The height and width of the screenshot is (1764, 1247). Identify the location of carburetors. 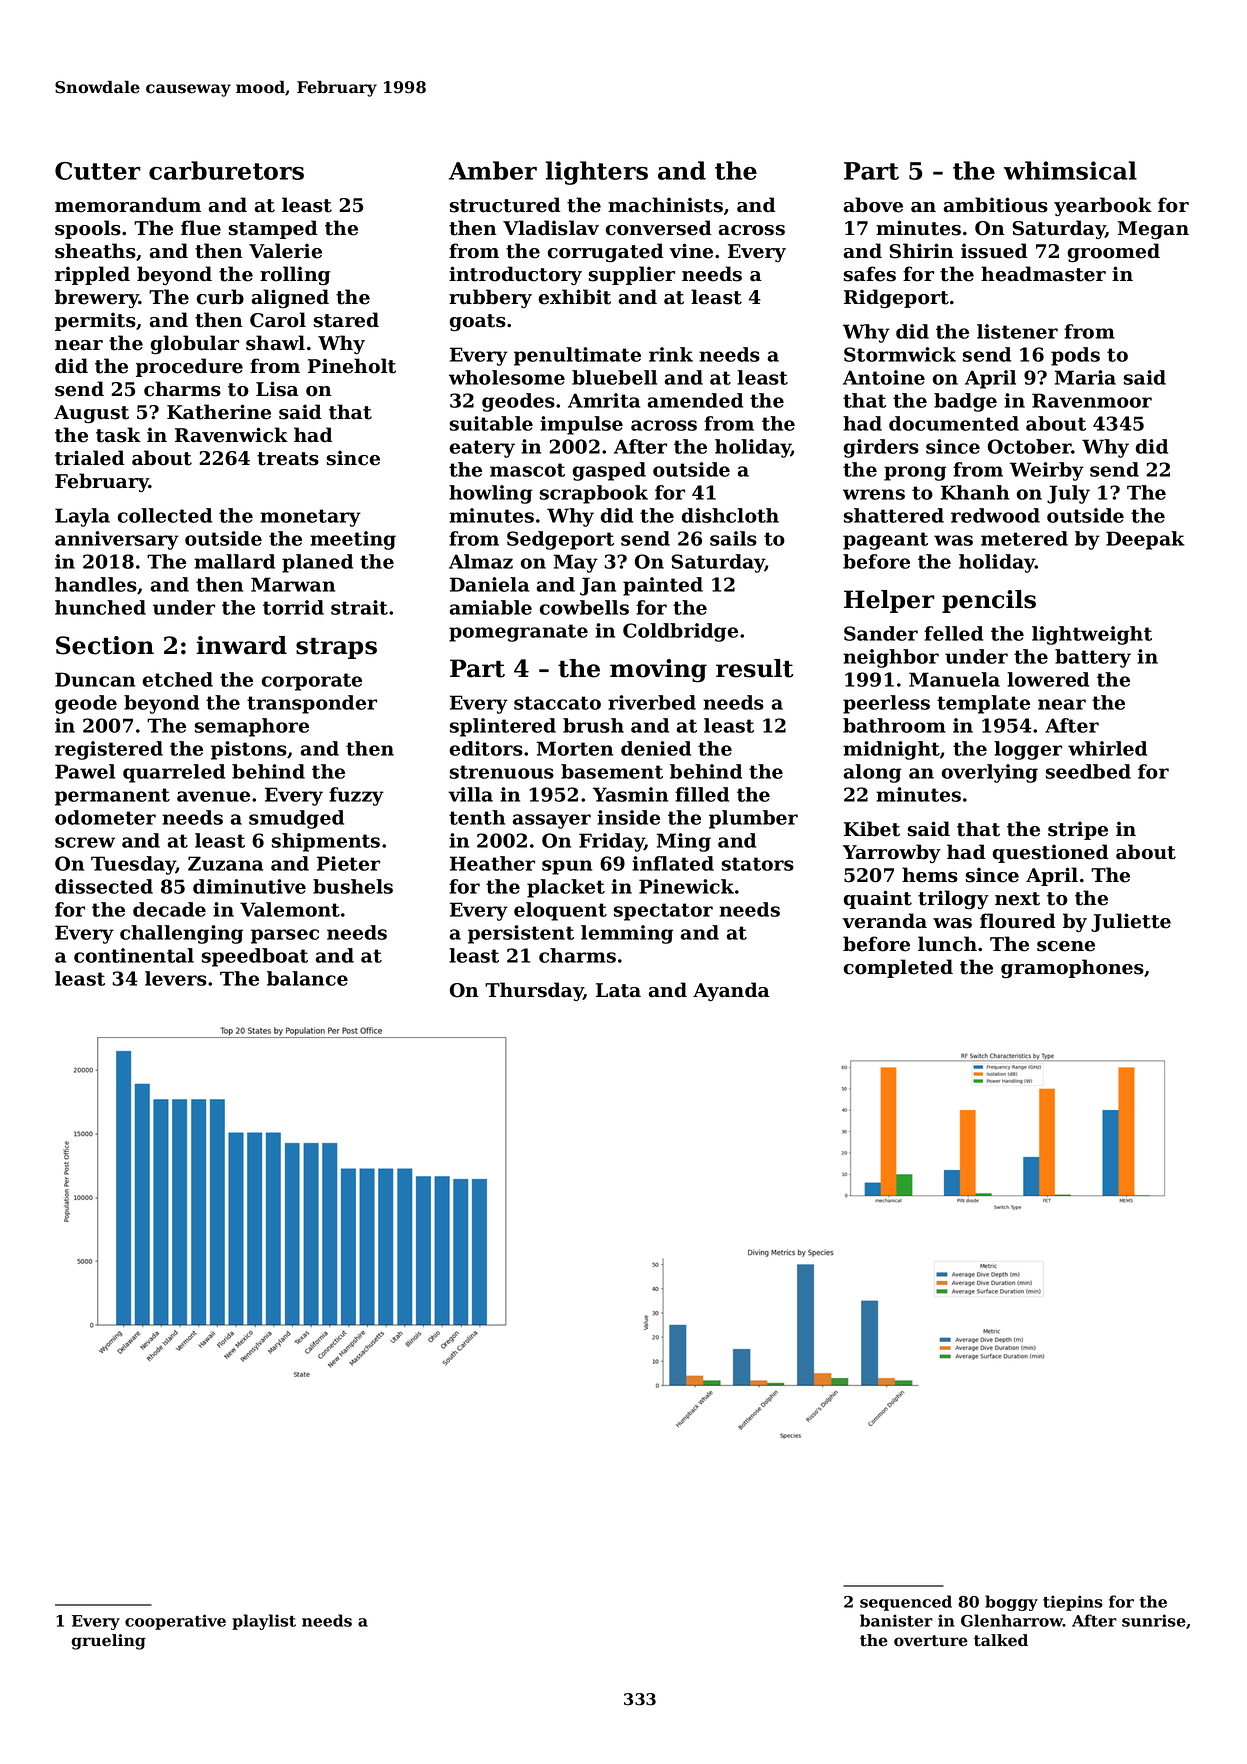
(226, 170).
